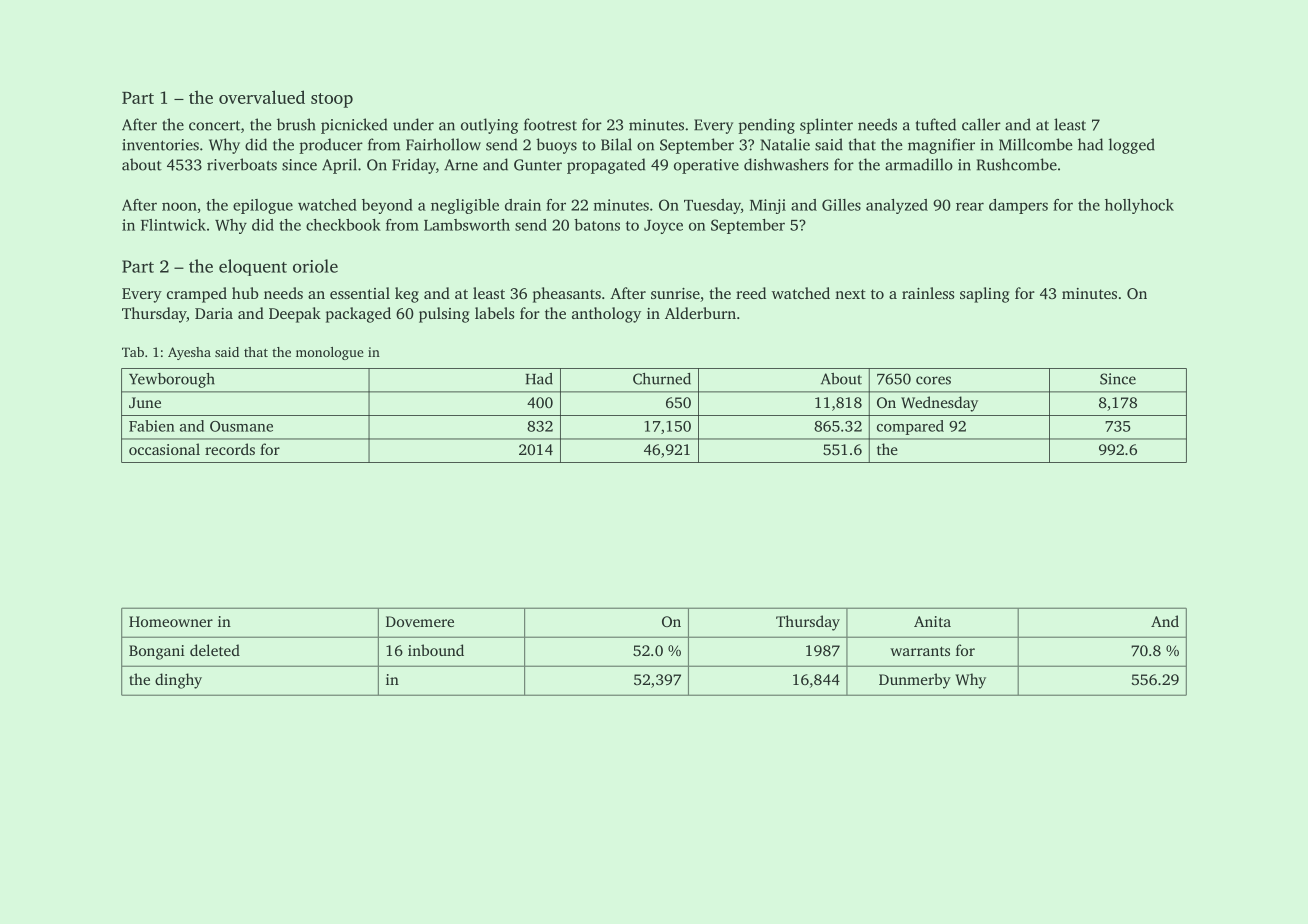 Image resolution: width=1308 pixels, height=924 pixels. Describe the element at coordinates (230, 449) in the document. I see `records` at that location.
